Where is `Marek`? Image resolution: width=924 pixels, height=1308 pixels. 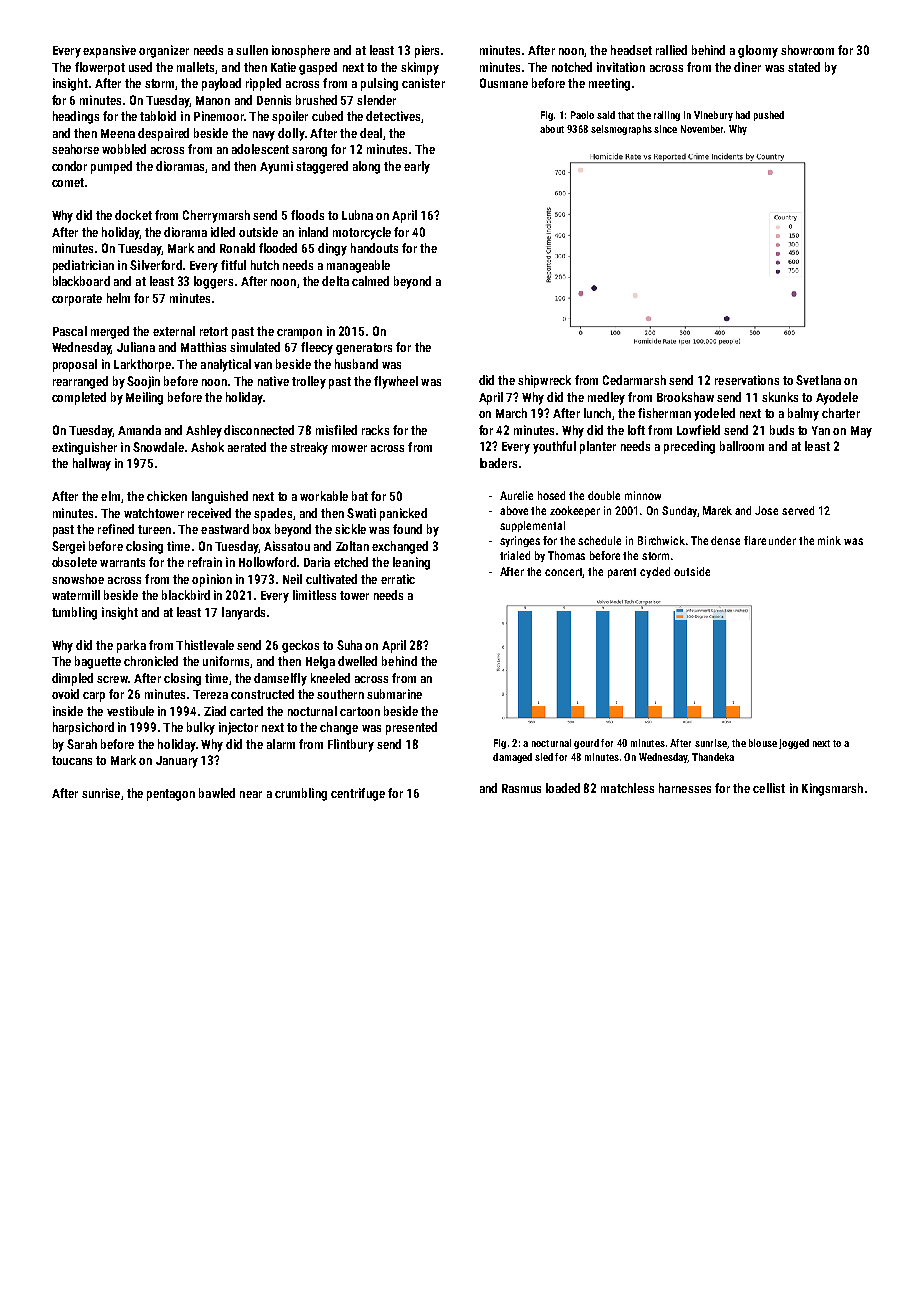 Marek is located at coordinates (717, 510).
